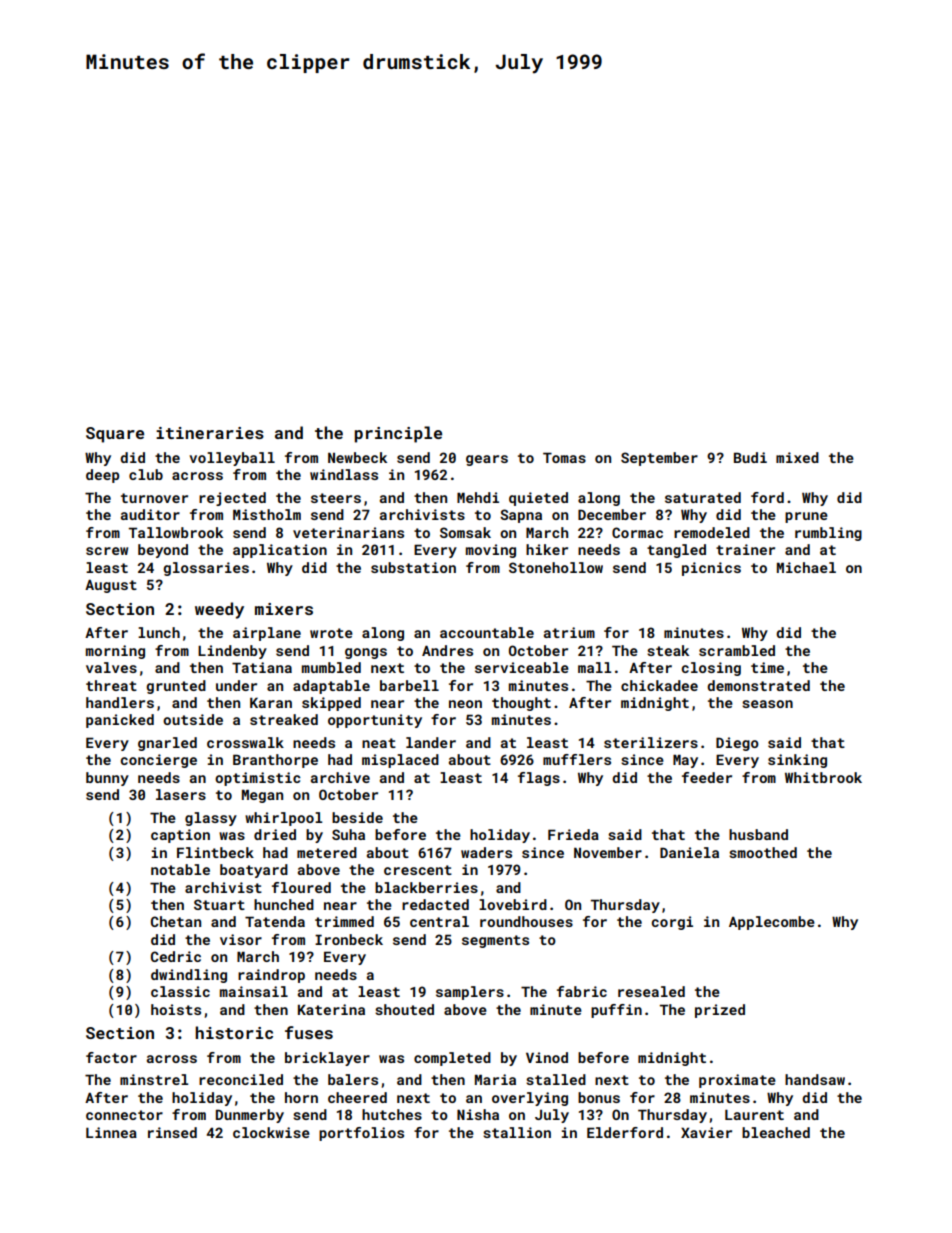 Image resolution: width=952 pixels, height=1233 pixels. What do you see at coordinates (776, 1132) in the document?
I see `bleached` at bounding box center [776, 1132].
